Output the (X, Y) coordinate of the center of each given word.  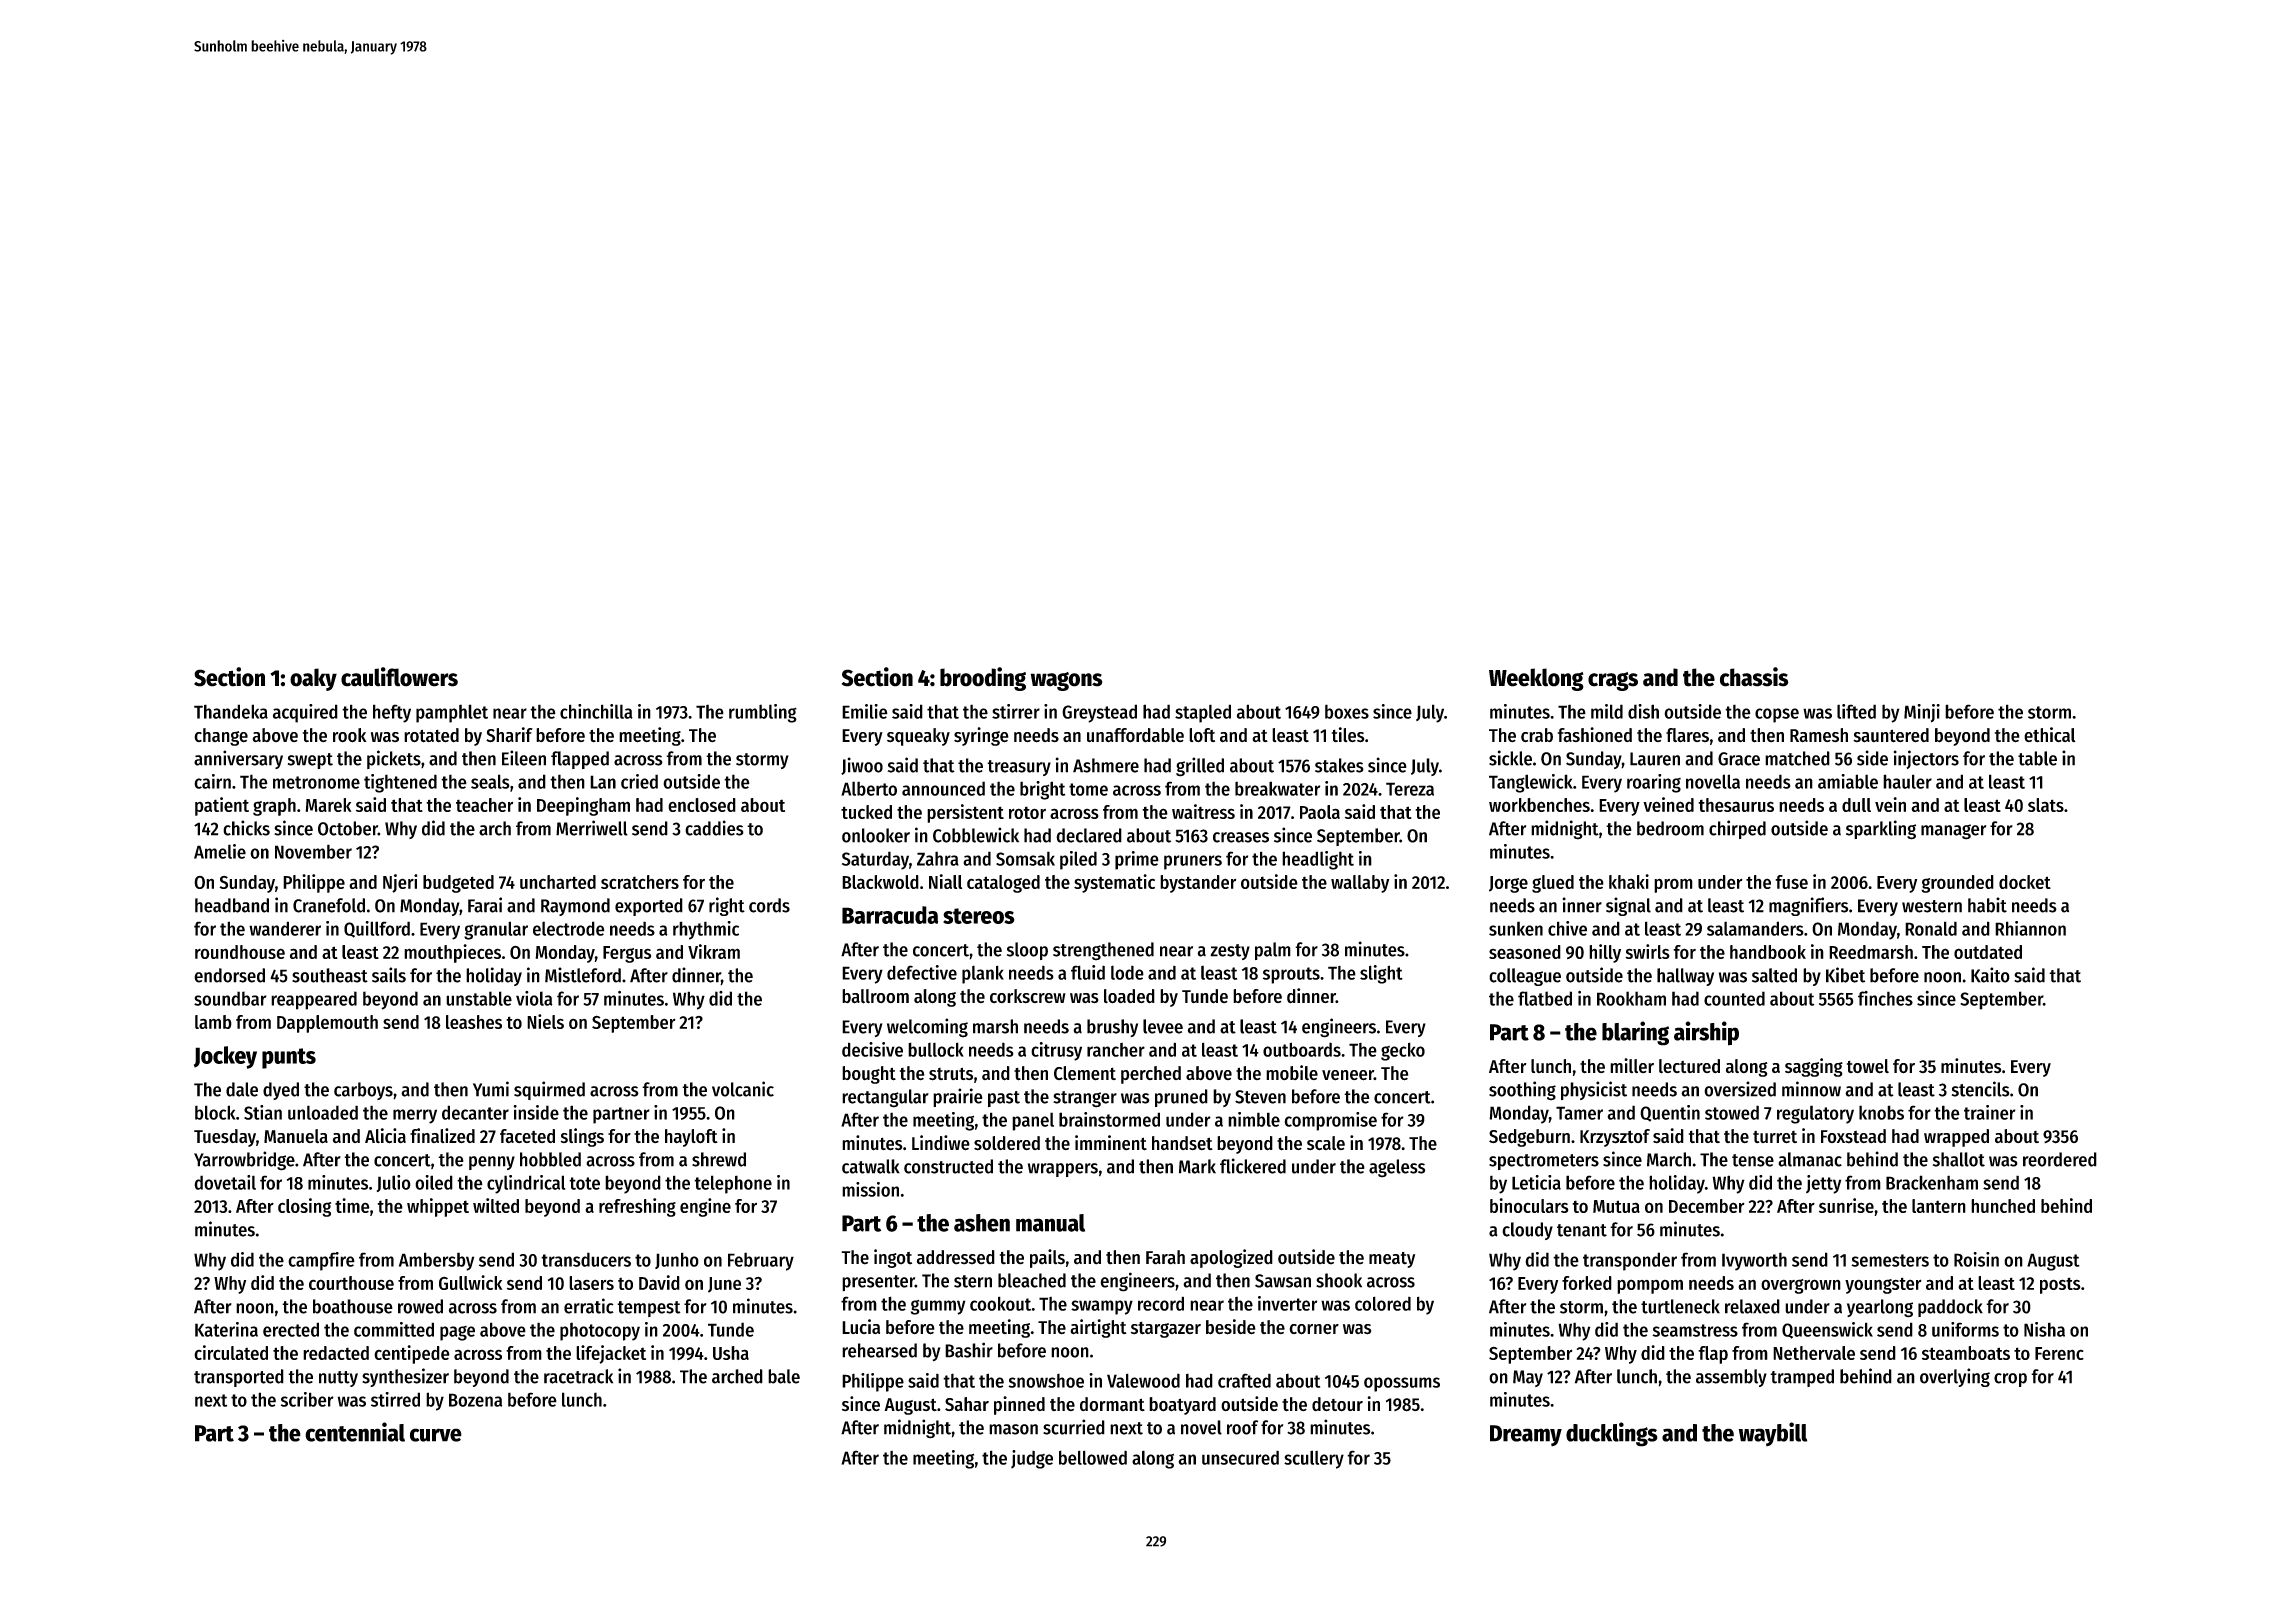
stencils (1981, 1089)
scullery (1314, 1459)
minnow (1811, 1089)
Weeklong (1536, 679)
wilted (496, 1205)
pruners (1193, 862)
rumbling (763, 713)
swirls (1647, 951)
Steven (1260, 1097)
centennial (355, 1432)
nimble (1254, 1119)
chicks (246, 828)
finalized (442, 1136)
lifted (1856, 711)
